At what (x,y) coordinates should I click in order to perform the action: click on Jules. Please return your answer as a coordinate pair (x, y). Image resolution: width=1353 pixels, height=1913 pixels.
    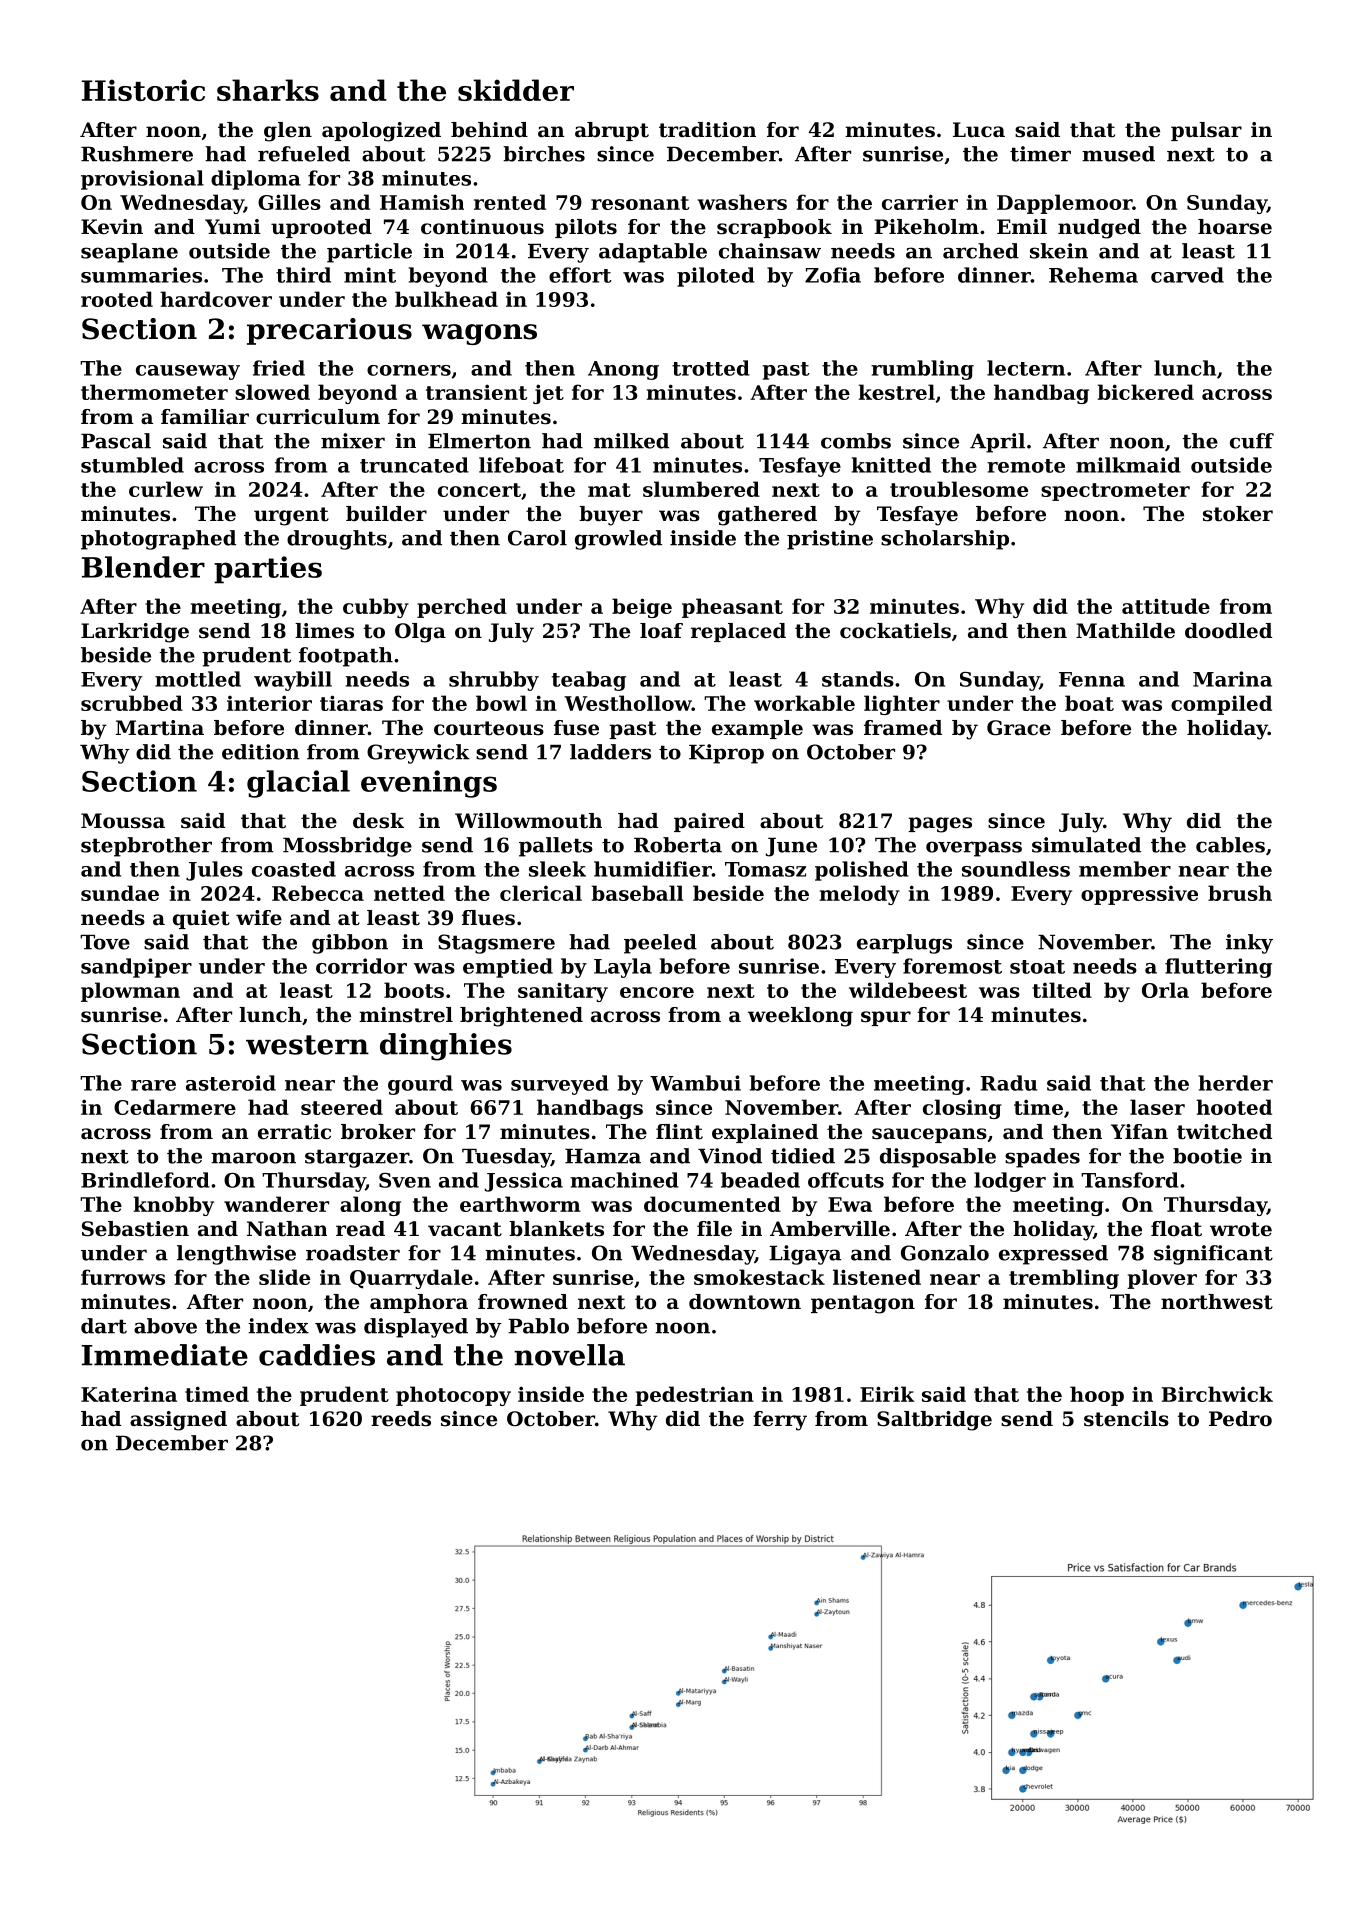
    Looking at the image, I should click on (214, 871).
